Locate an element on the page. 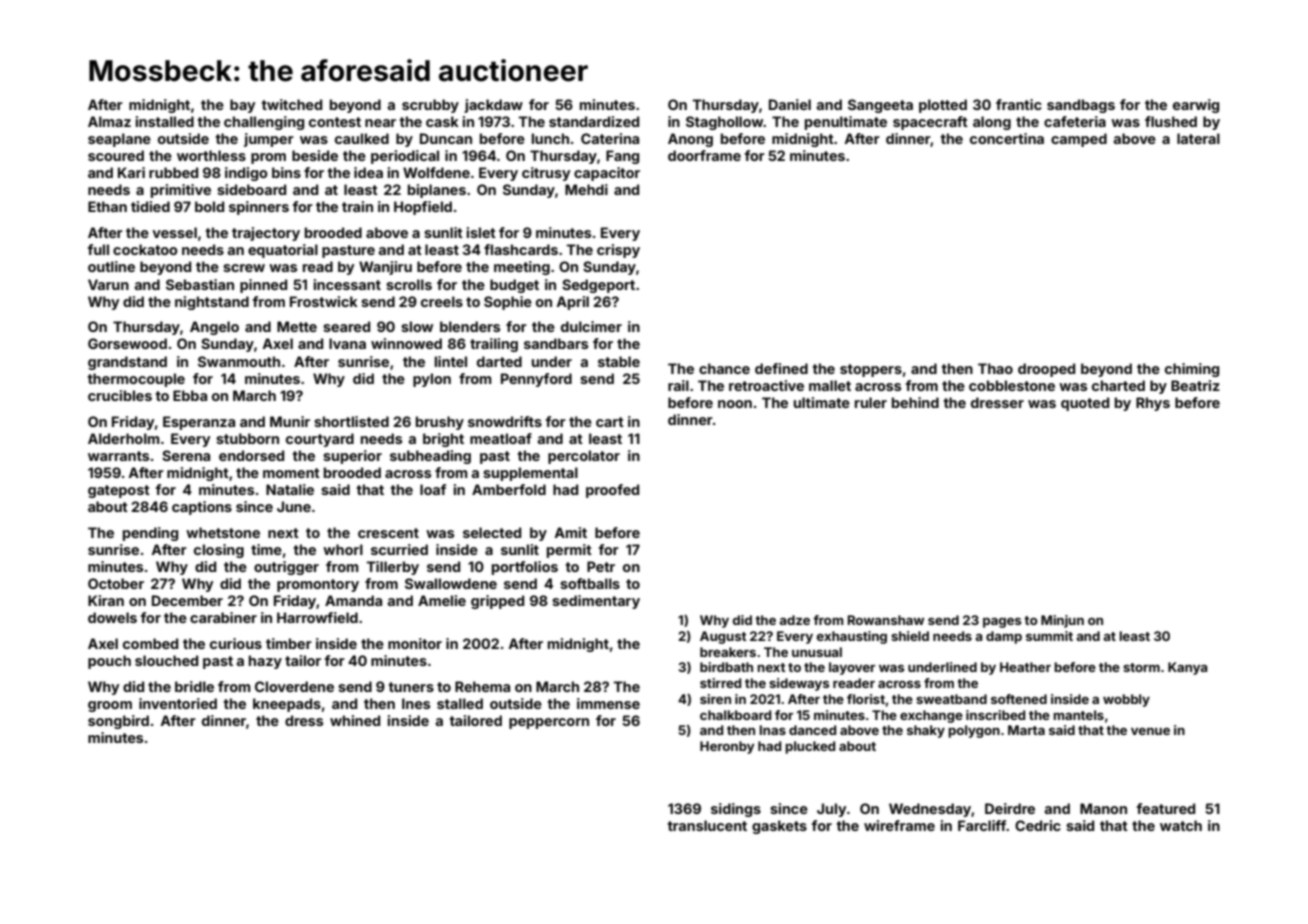  sedimentary is located at coordinates (596, 602).
